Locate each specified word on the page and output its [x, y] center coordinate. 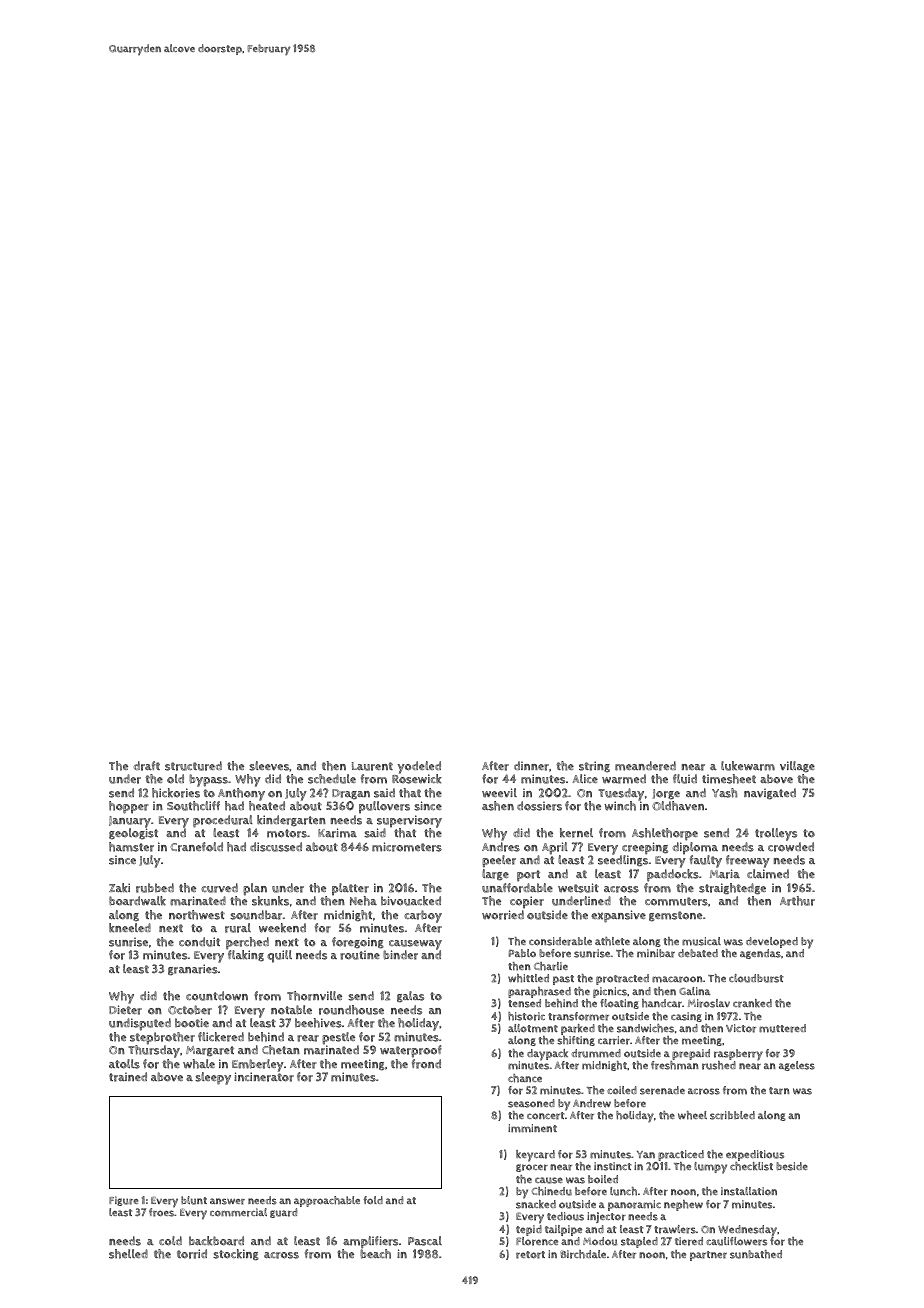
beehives [318, 1023]
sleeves [269, 766]
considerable [560, 941]
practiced [681, 1155]
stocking [236, 1255]
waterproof [411, 1051]
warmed [624, 779]
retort [530, 1255]
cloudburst [756, 978]
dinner [531, 766]
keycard [535, 1156]
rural [238, 928]
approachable [327, 1201]
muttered [782, 1028]
